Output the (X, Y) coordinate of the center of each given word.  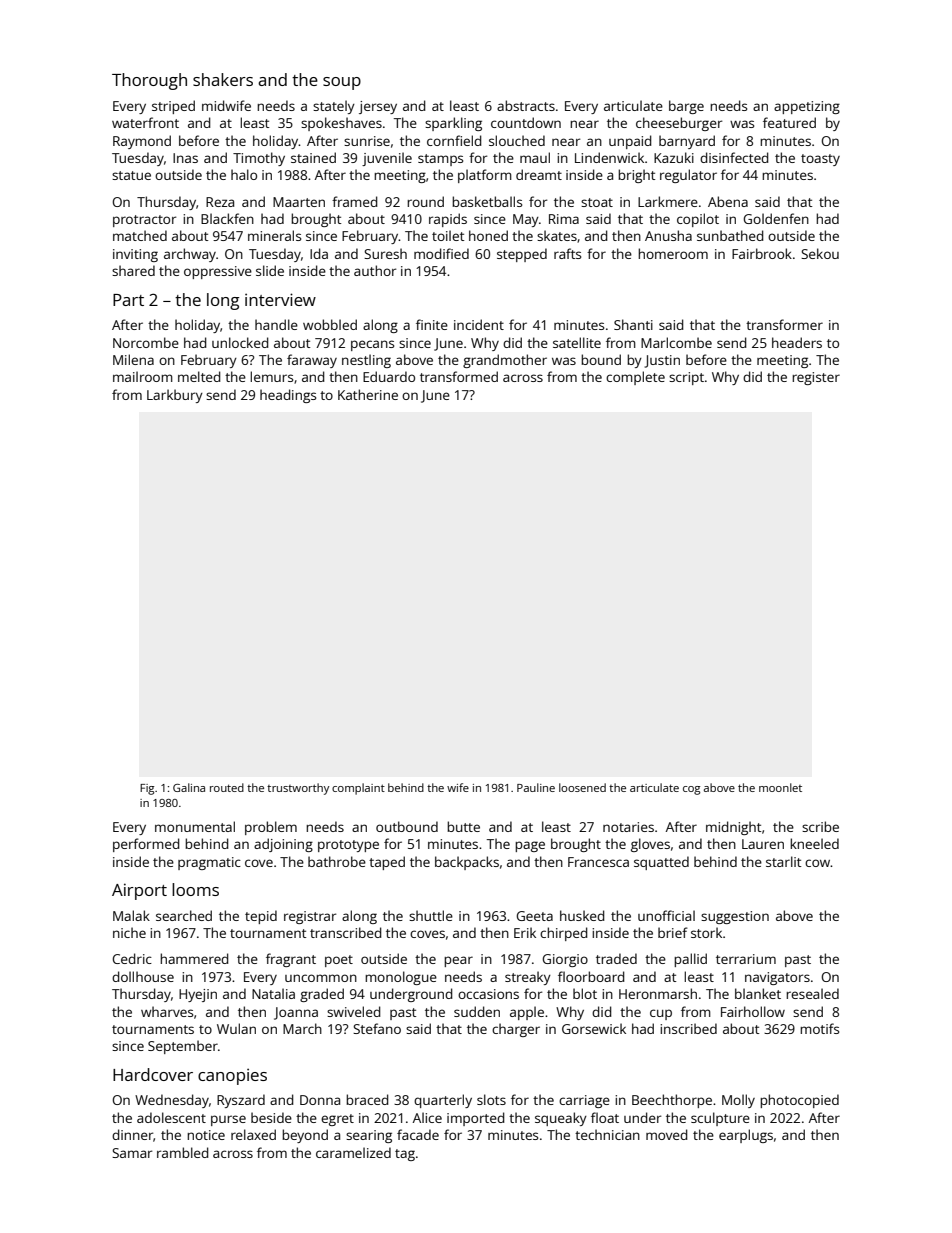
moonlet (780, 787)
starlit (784, 861)
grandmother (505, 361)
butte (463, 826)
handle (276, 324)
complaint (358, 789)
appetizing (807, 107)
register (816, 378)
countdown (526, 122)
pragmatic (209, 863)
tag (405, 1155)
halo (244, 174)
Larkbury (175, 396)
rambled (183, 1152)
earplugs (746, 1136)
